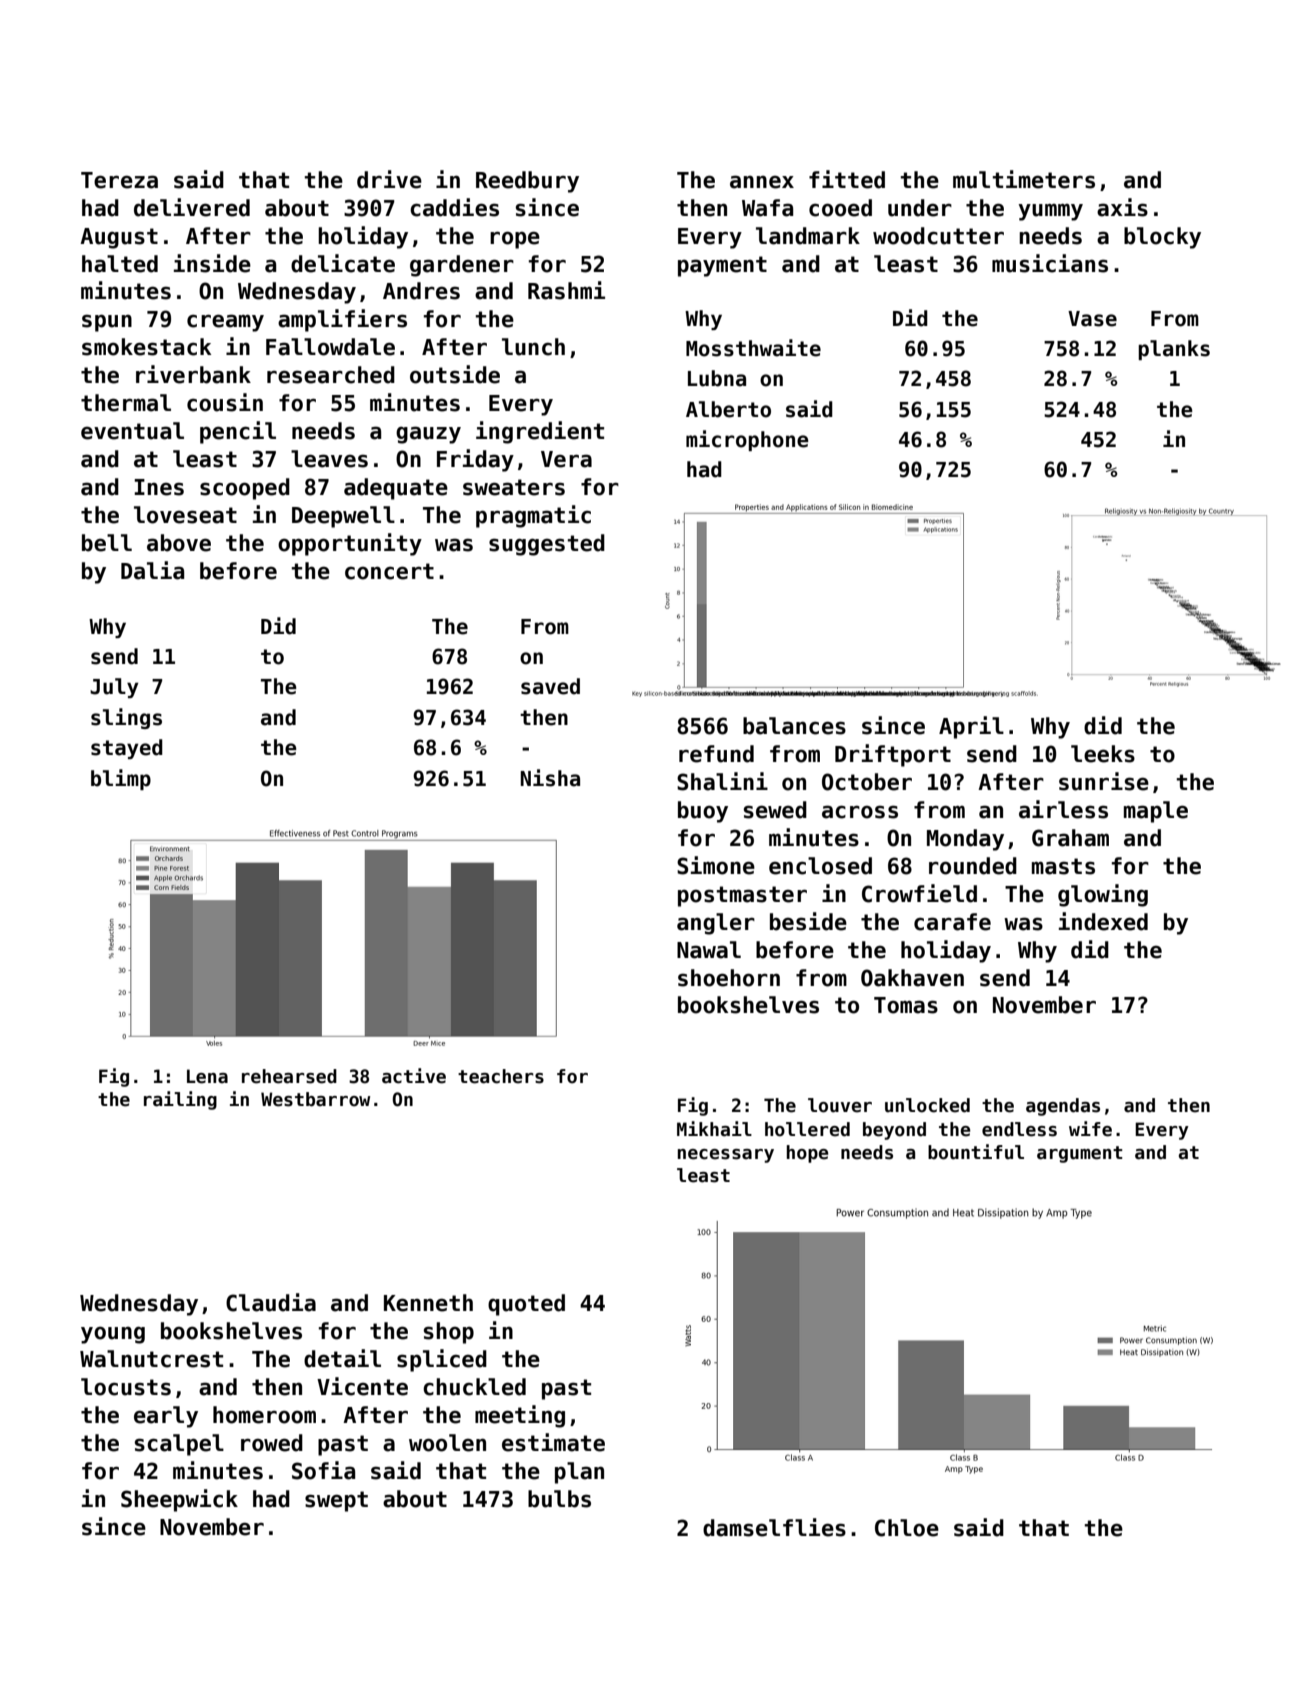  Describe the element at coordinates (716, 754) in the page. I see `refund` at that location.
